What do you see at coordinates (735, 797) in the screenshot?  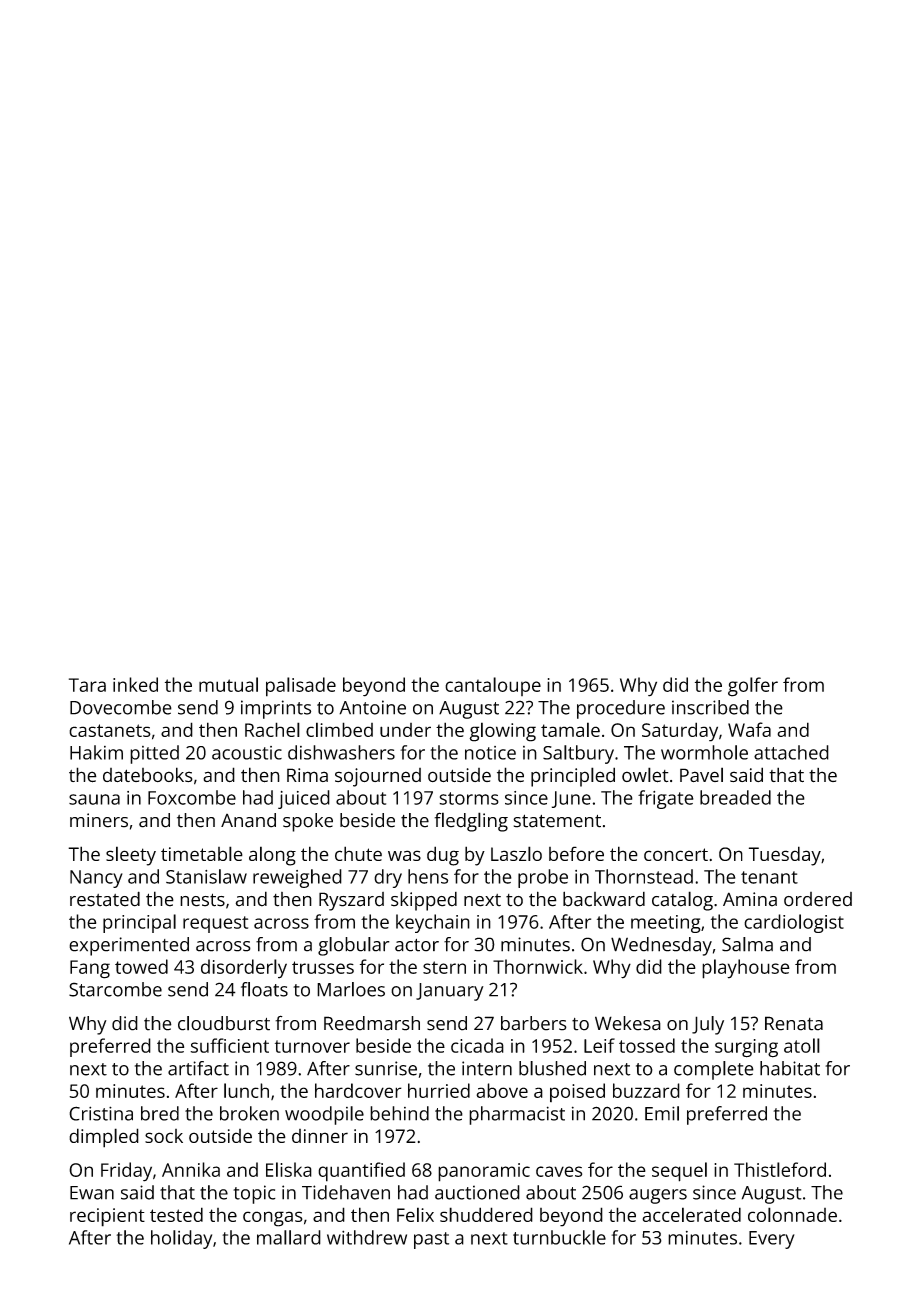 I see `breaded` at bounding box center [735, 797].
